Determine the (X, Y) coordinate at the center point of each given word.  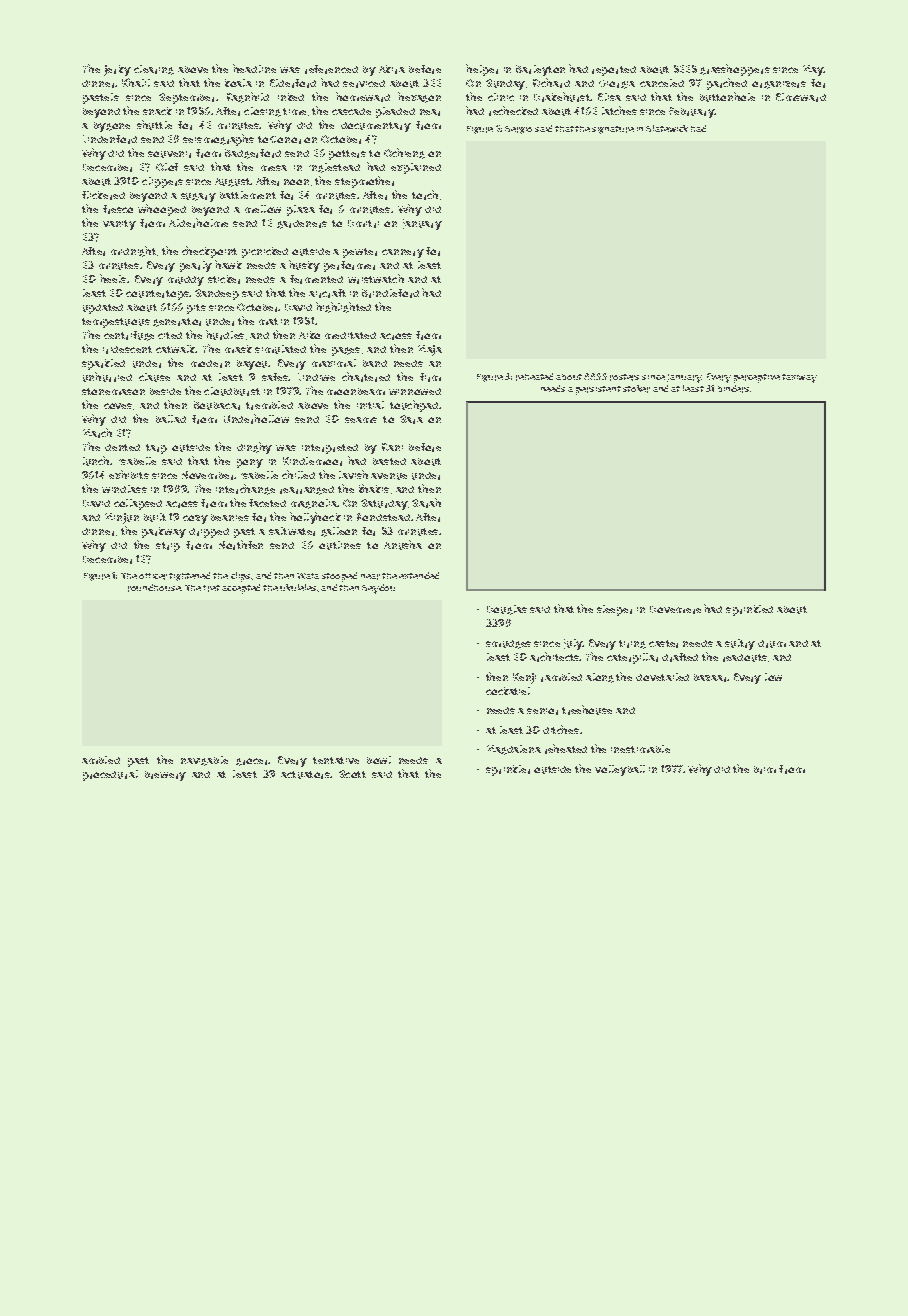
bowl (379, 760)
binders (733, 389)
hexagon (419, 97)
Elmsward (801, 97)
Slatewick (667, 128)
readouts (745, 658)
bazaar (711, 678)
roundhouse (154, 588)
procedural (110, 775)
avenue (389, 476)
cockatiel (508, 691)
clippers (162, 182)
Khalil (136, 82)
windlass (124, 489)
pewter (360, 253)
